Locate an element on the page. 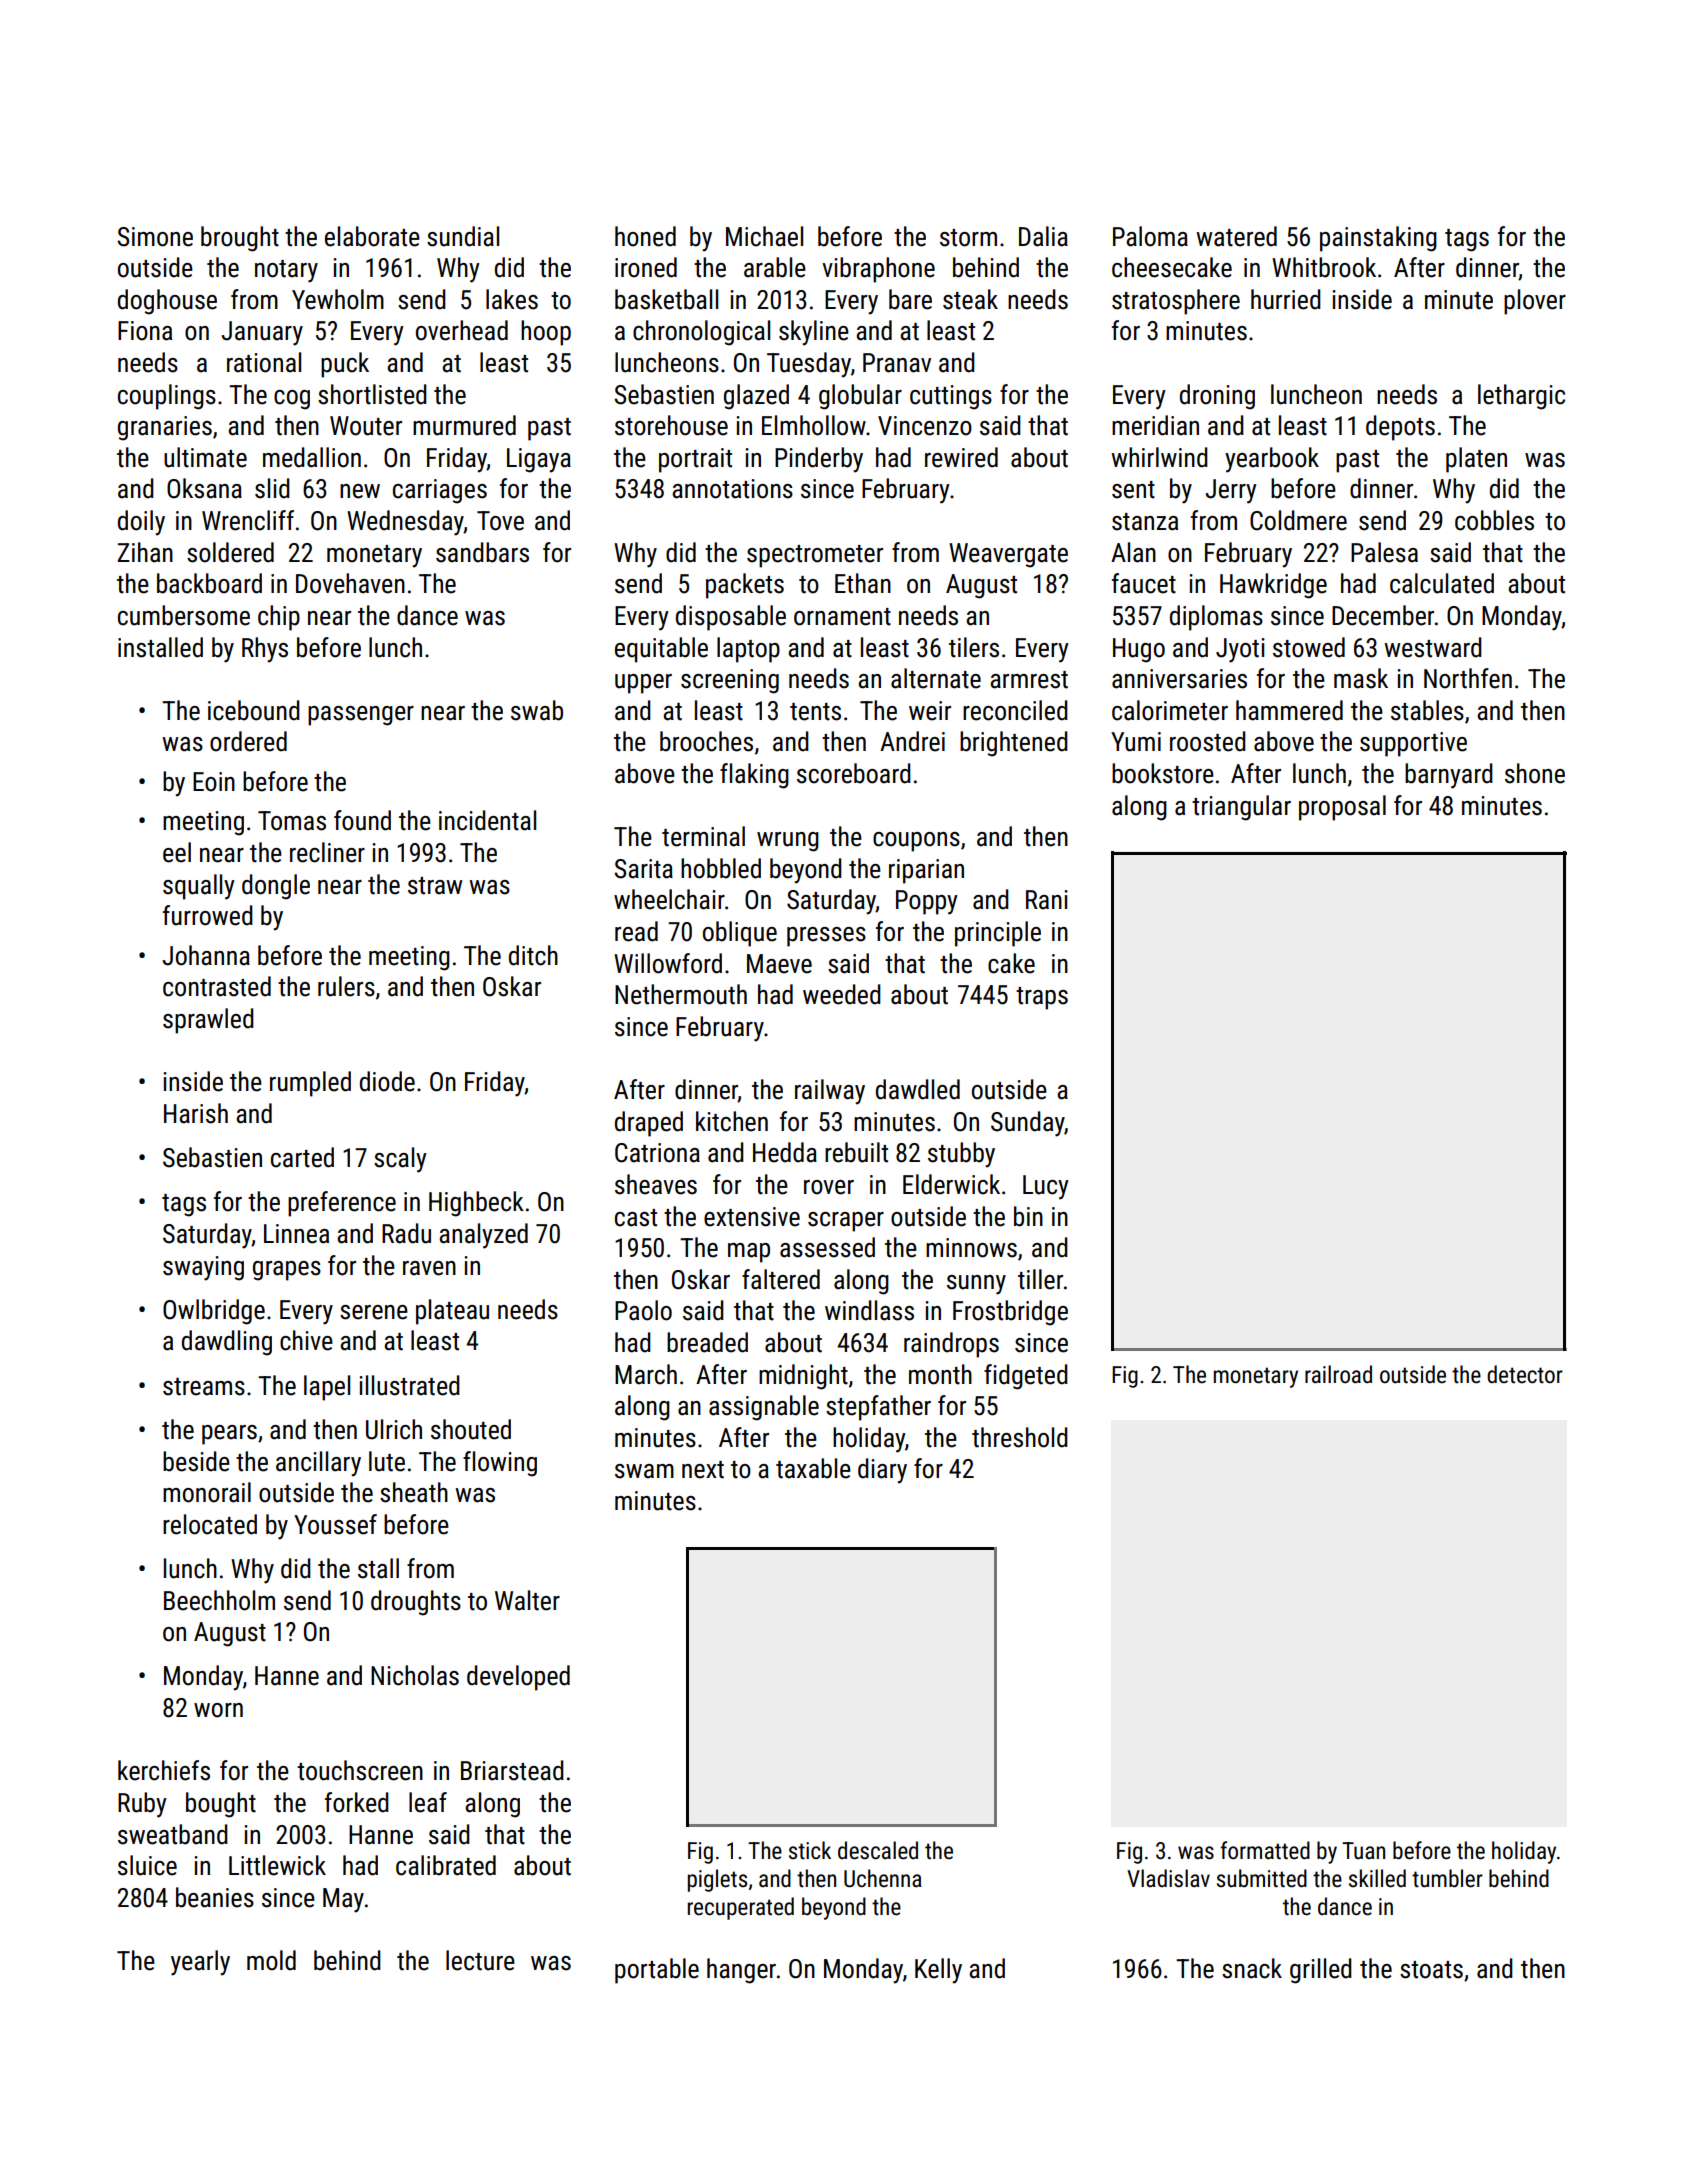 The image size is (1683, 2178). shone is located at coordinates (1535, 773).
